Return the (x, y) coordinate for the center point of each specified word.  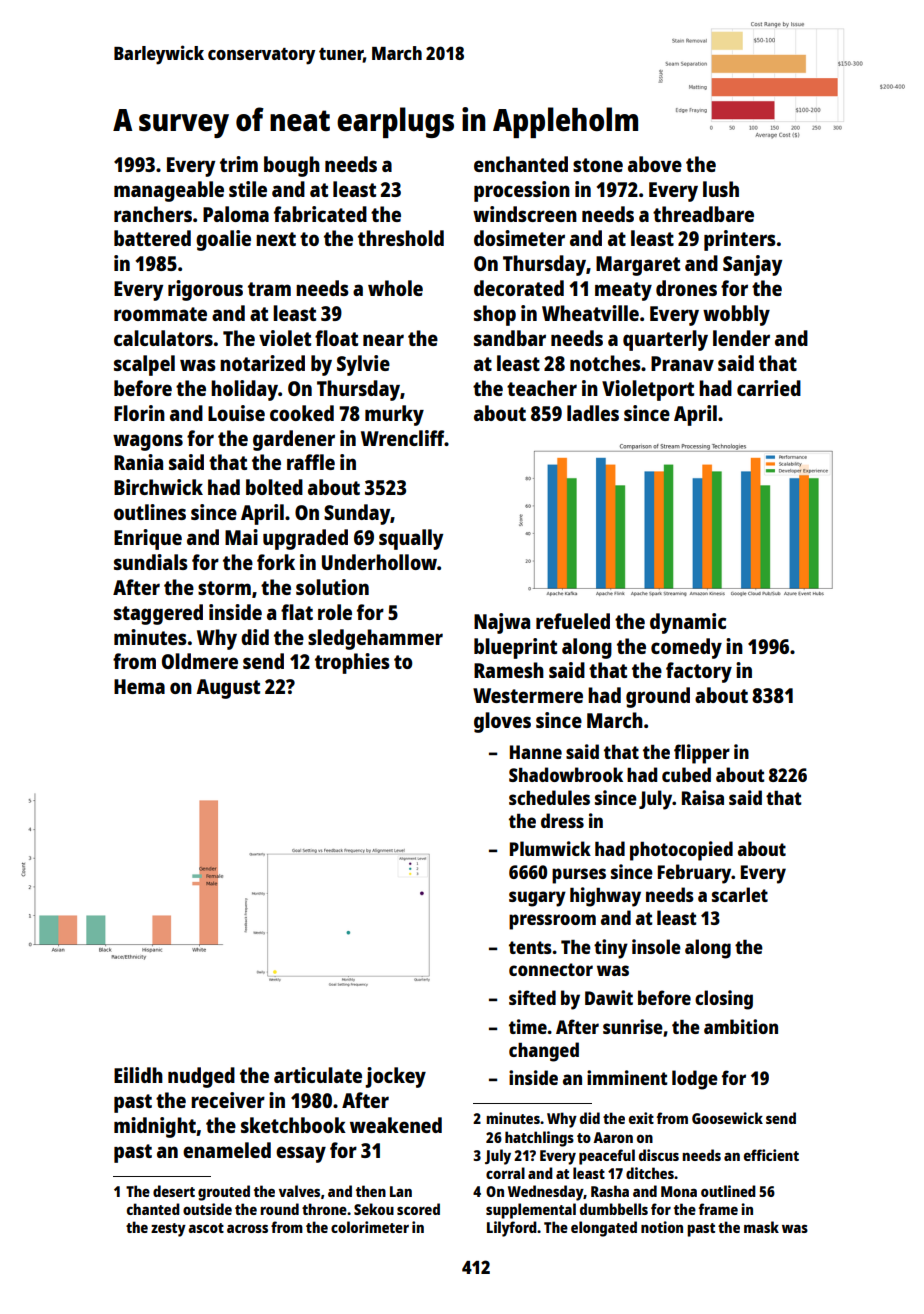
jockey (395, 1077)
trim (239, 164)
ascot (206, 1228)
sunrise (633, 1026)
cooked (302, 413)
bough (292, 166)
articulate (318, 1075)
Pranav (682, 363)
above (655, 164)
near (383, 340)
